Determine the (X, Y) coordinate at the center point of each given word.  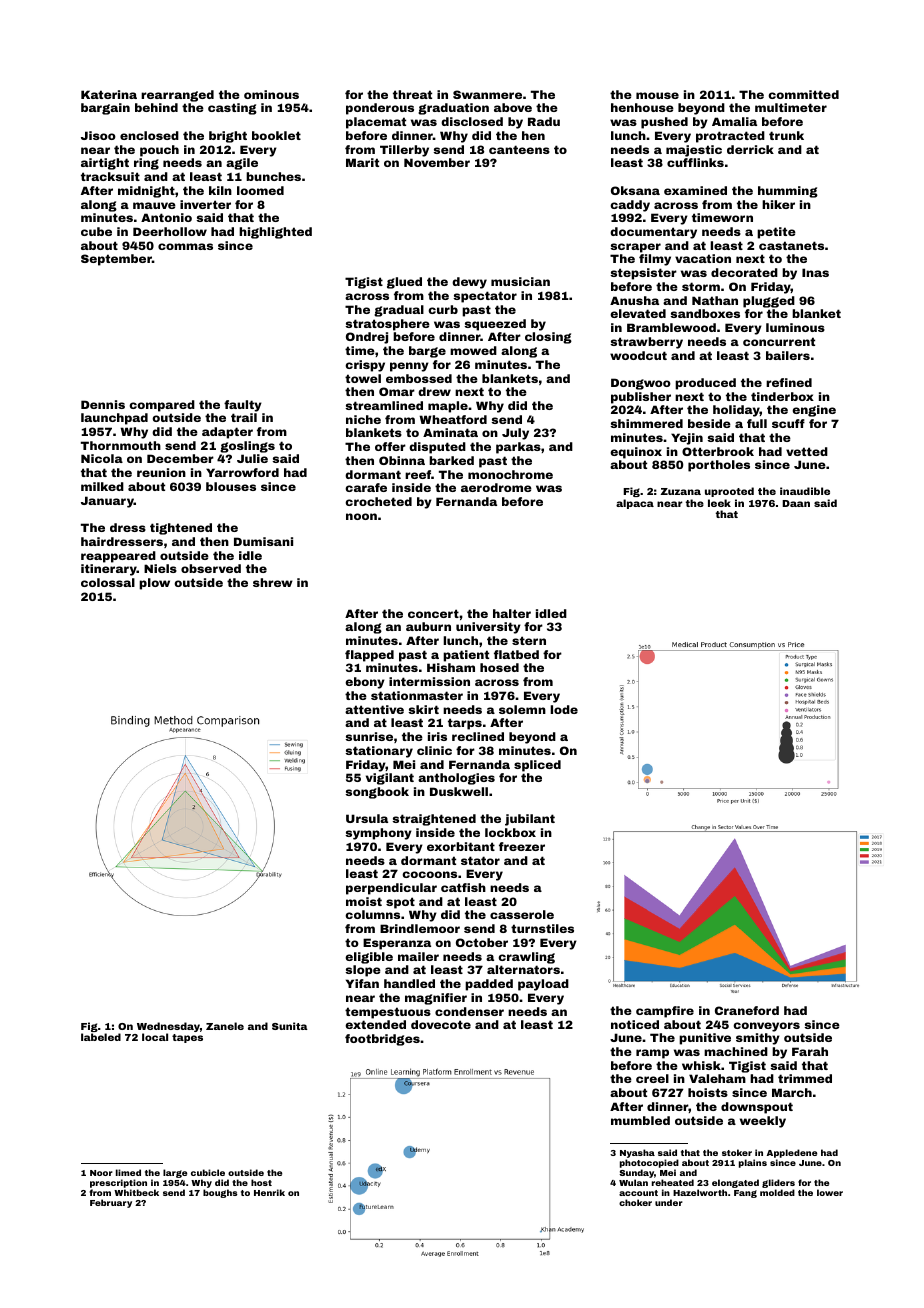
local (155, 1037)
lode (564, 709)
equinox (636, 453)
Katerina (109, 94)
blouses (231, 486)
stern (529, 640)
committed (803, 94)
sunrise (369, 736)
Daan (796, 503)
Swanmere (487, 94)
